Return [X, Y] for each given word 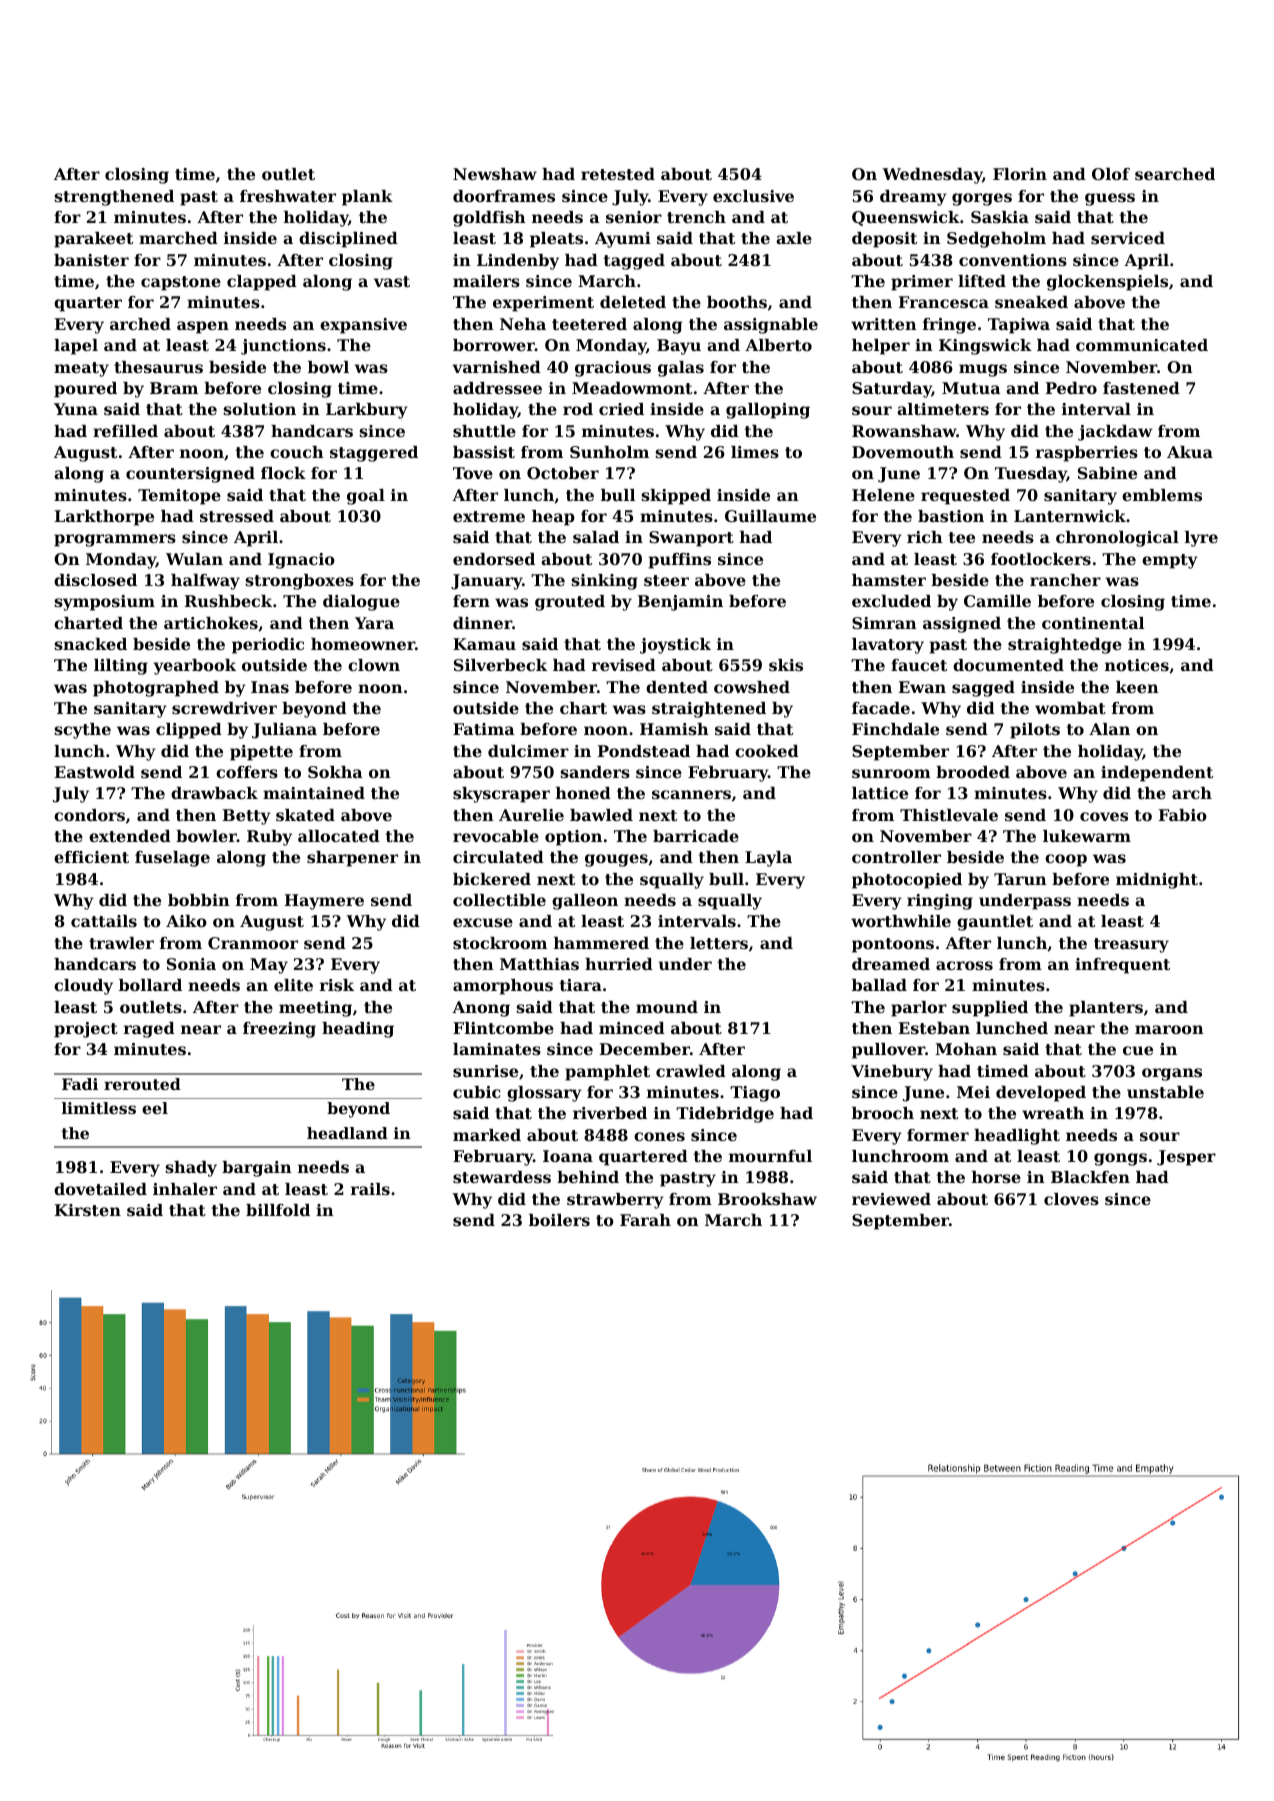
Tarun [1020, 879]
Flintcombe [503, 1028]
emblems [1162, 495]
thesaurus [158, 367]
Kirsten [88, 1210]
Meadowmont [632, 388]
